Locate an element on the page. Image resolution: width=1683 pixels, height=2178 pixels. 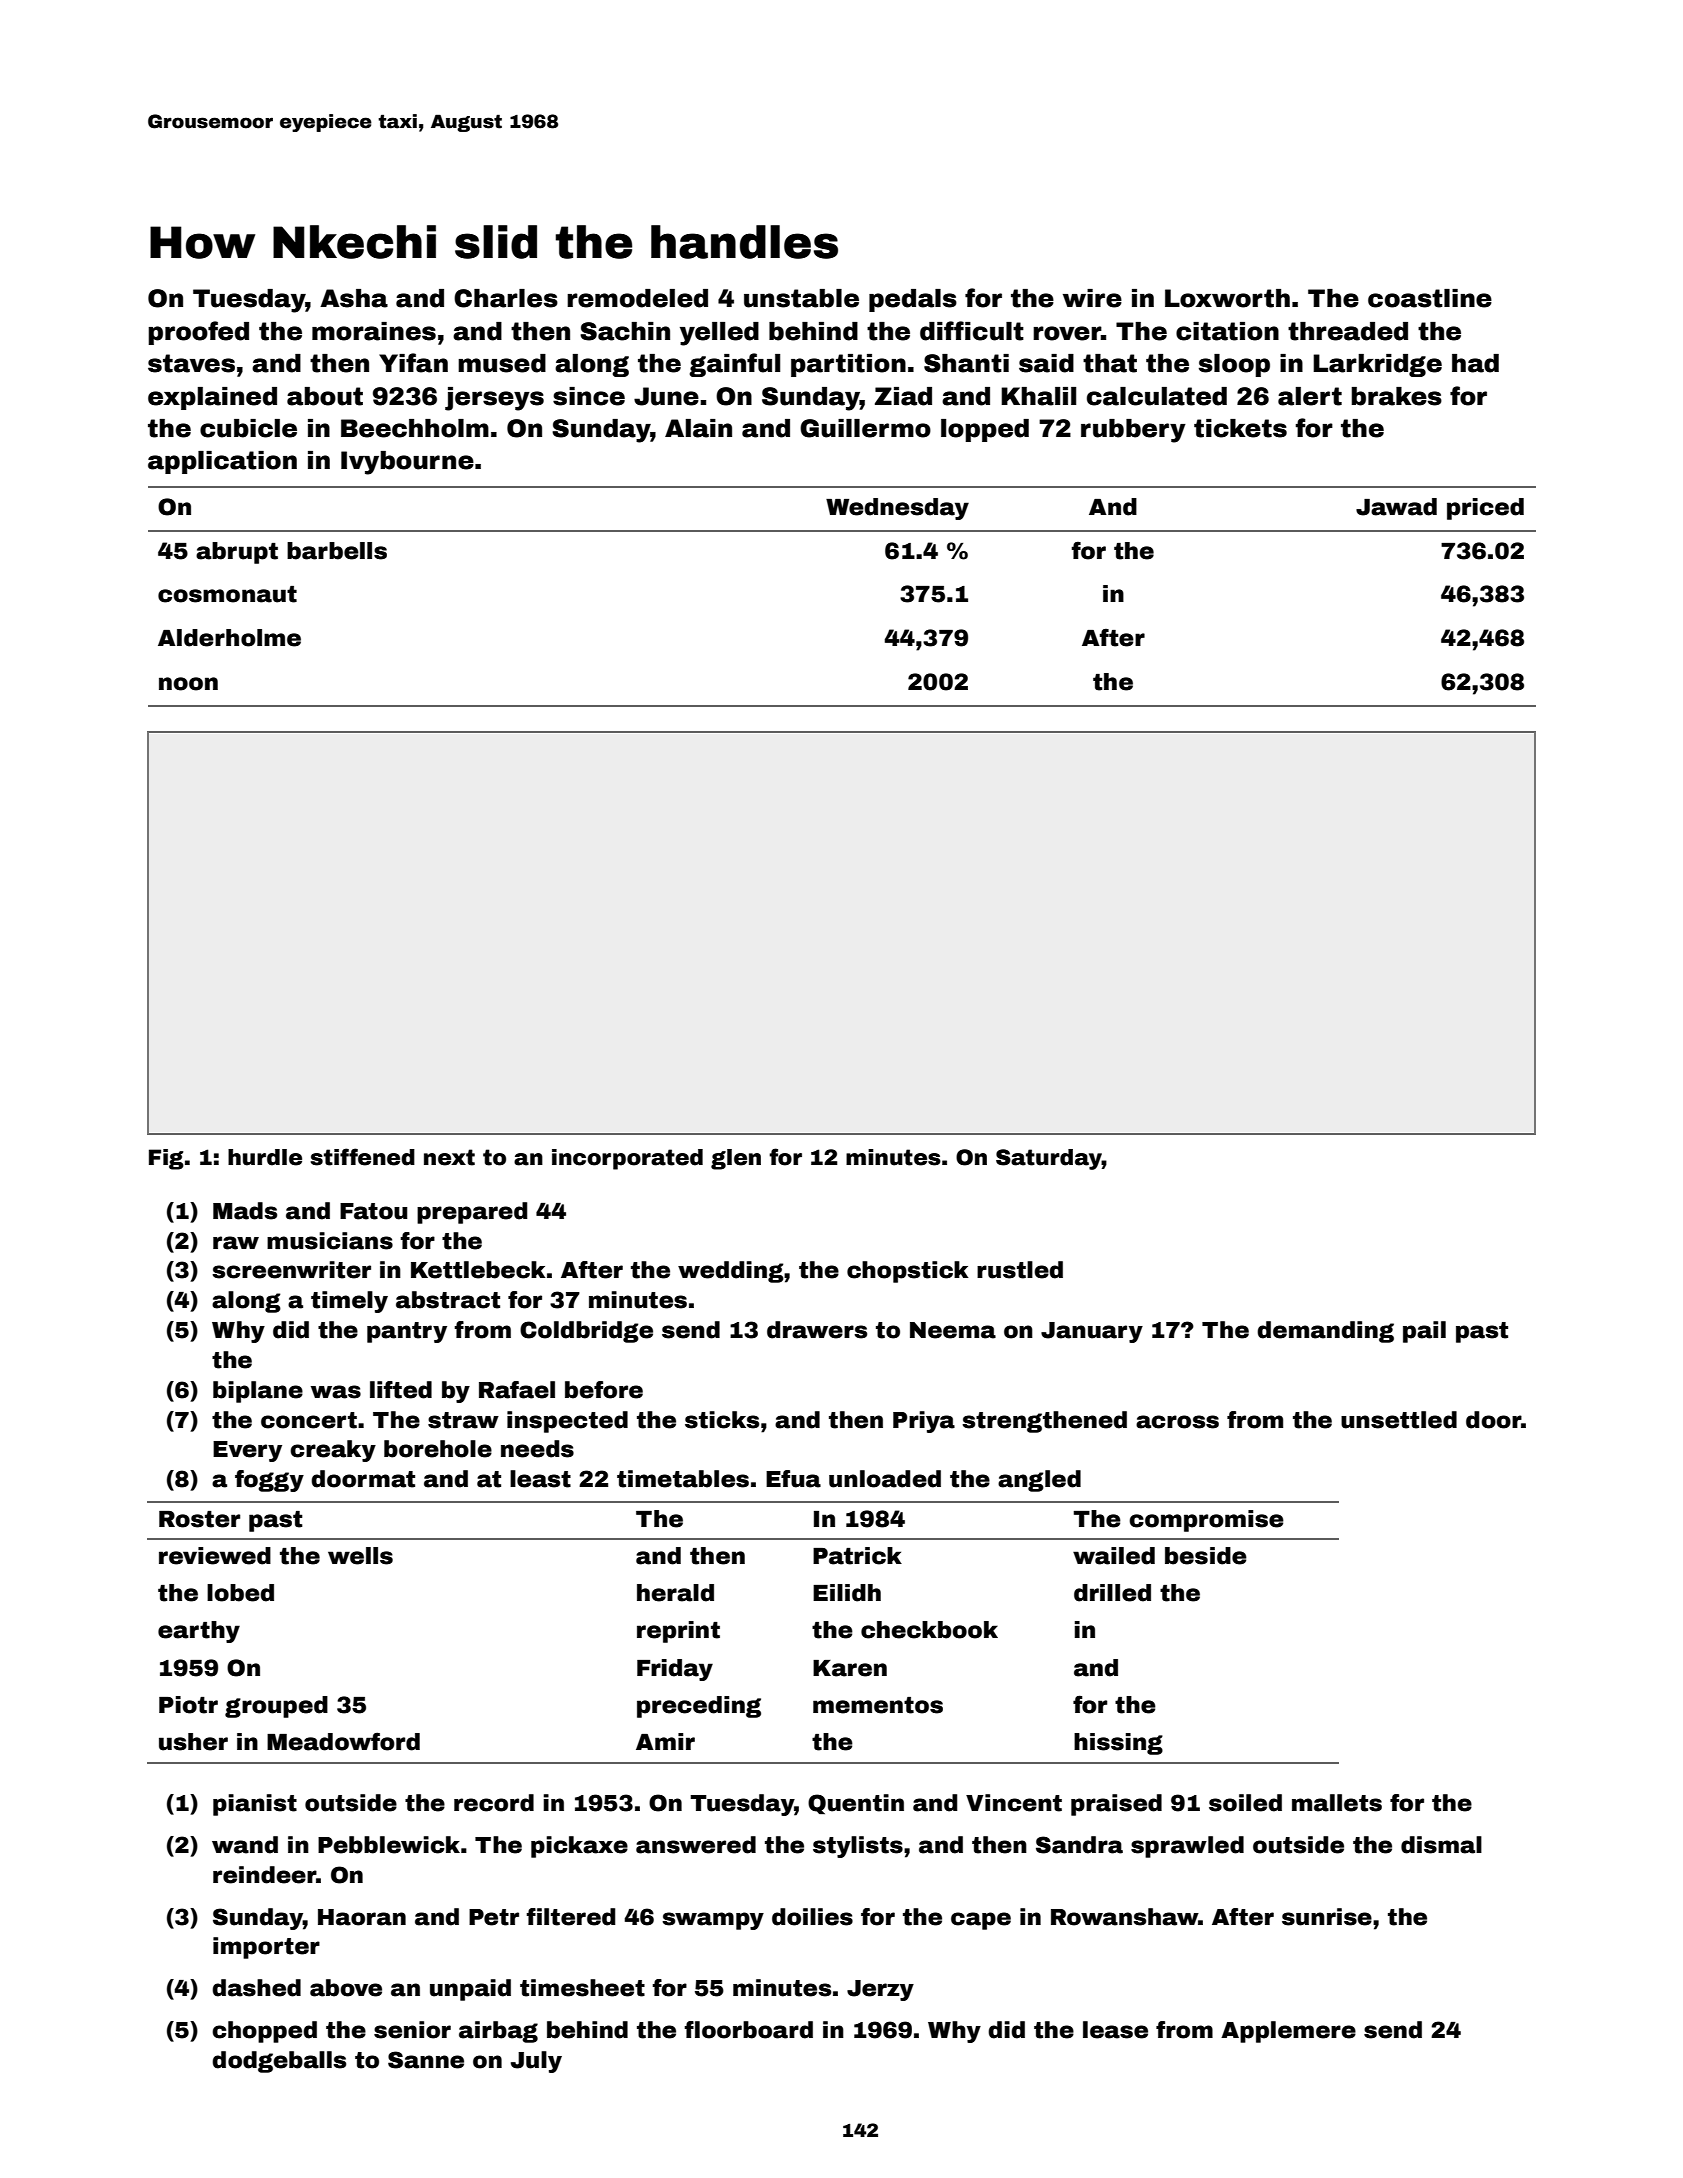
Mads is located at coordinates (245, 1211).
